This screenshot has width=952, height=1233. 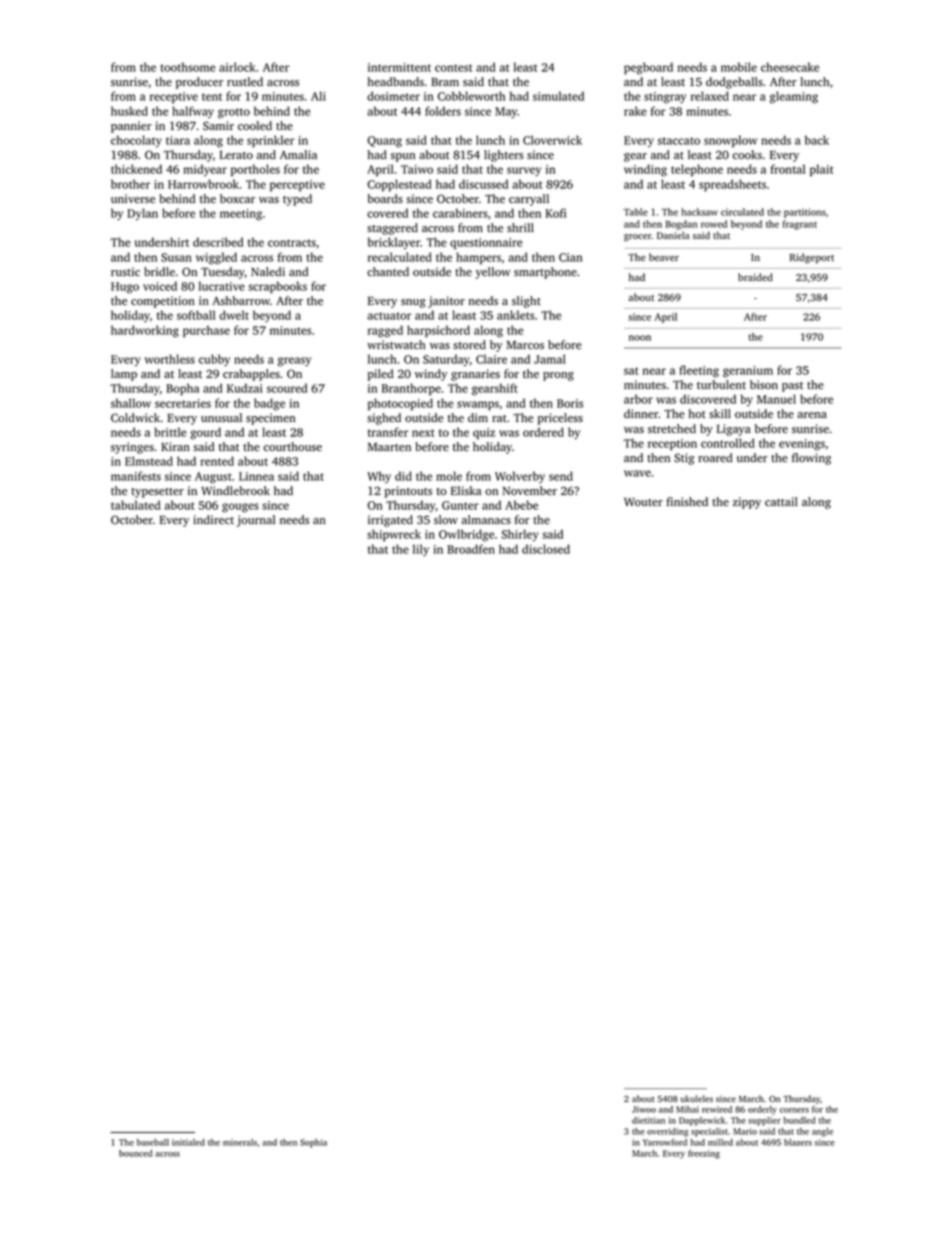 What do you see at coordinates (644, 1109) in the screenshot?
I see `Jiwoo` at bounding box center [644, 1109].
